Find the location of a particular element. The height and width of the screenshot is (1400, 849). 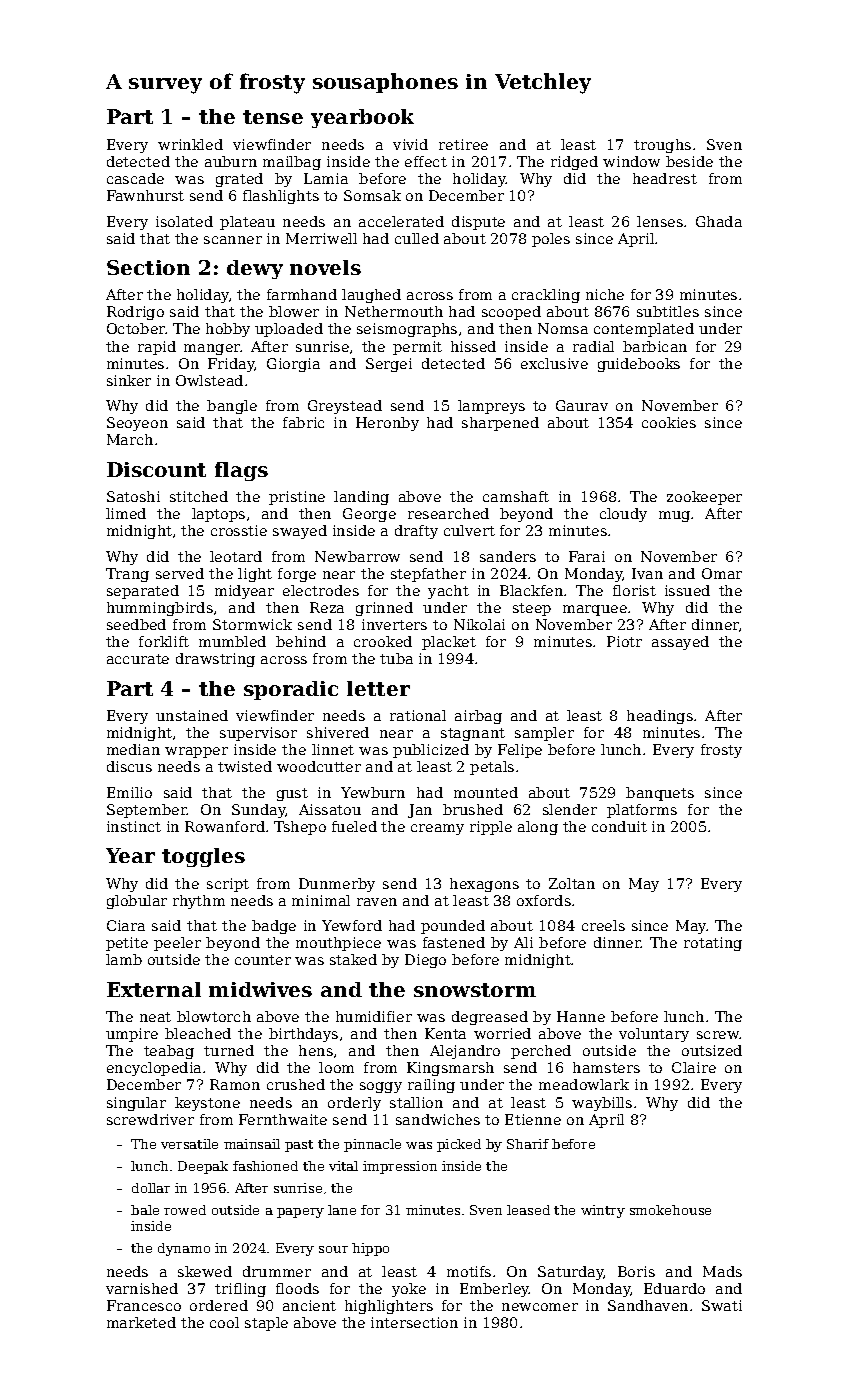

Swati is located at coordinates (722, 1305).
